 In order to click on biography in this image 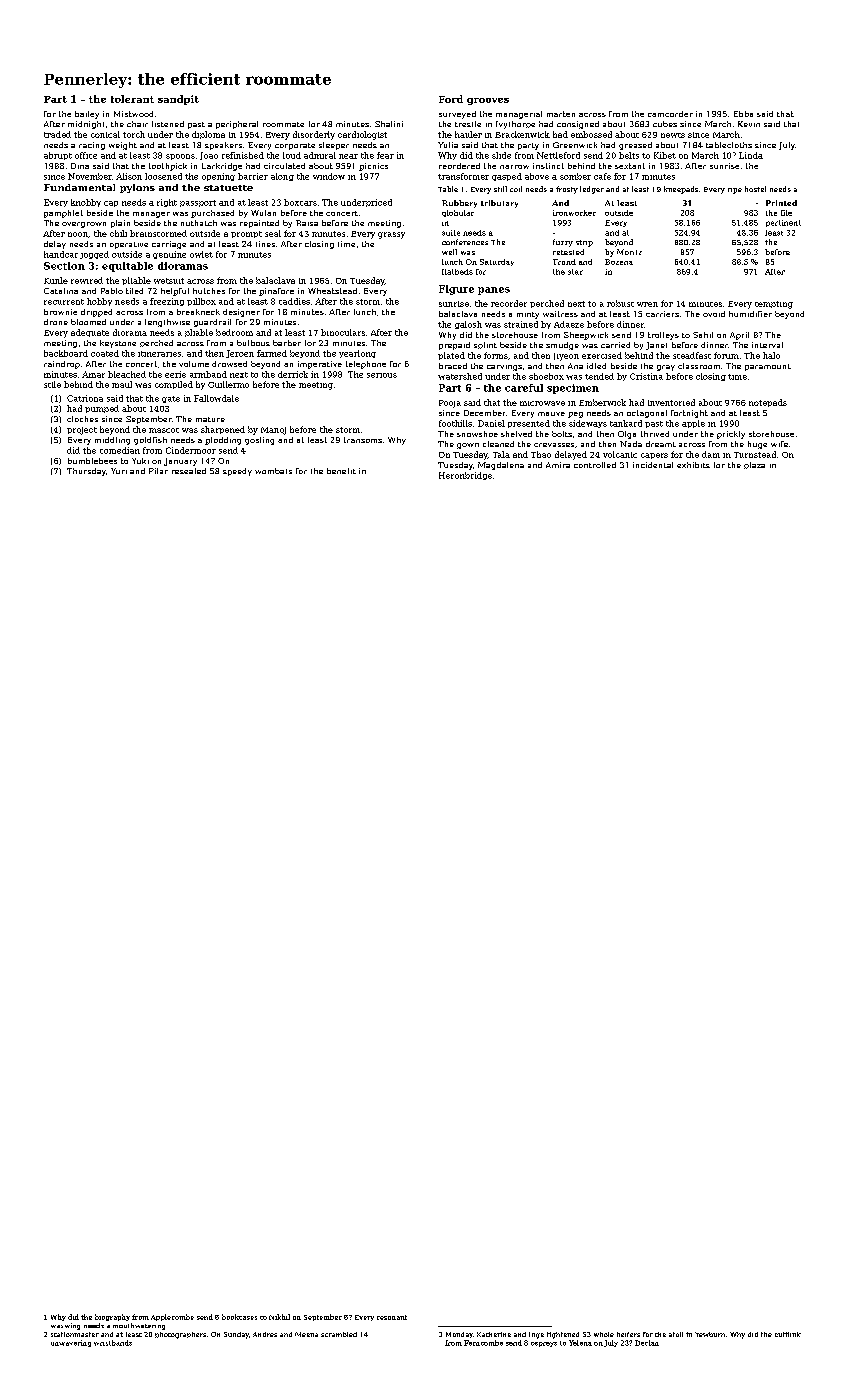, I will do `click(112, 1317)`.
